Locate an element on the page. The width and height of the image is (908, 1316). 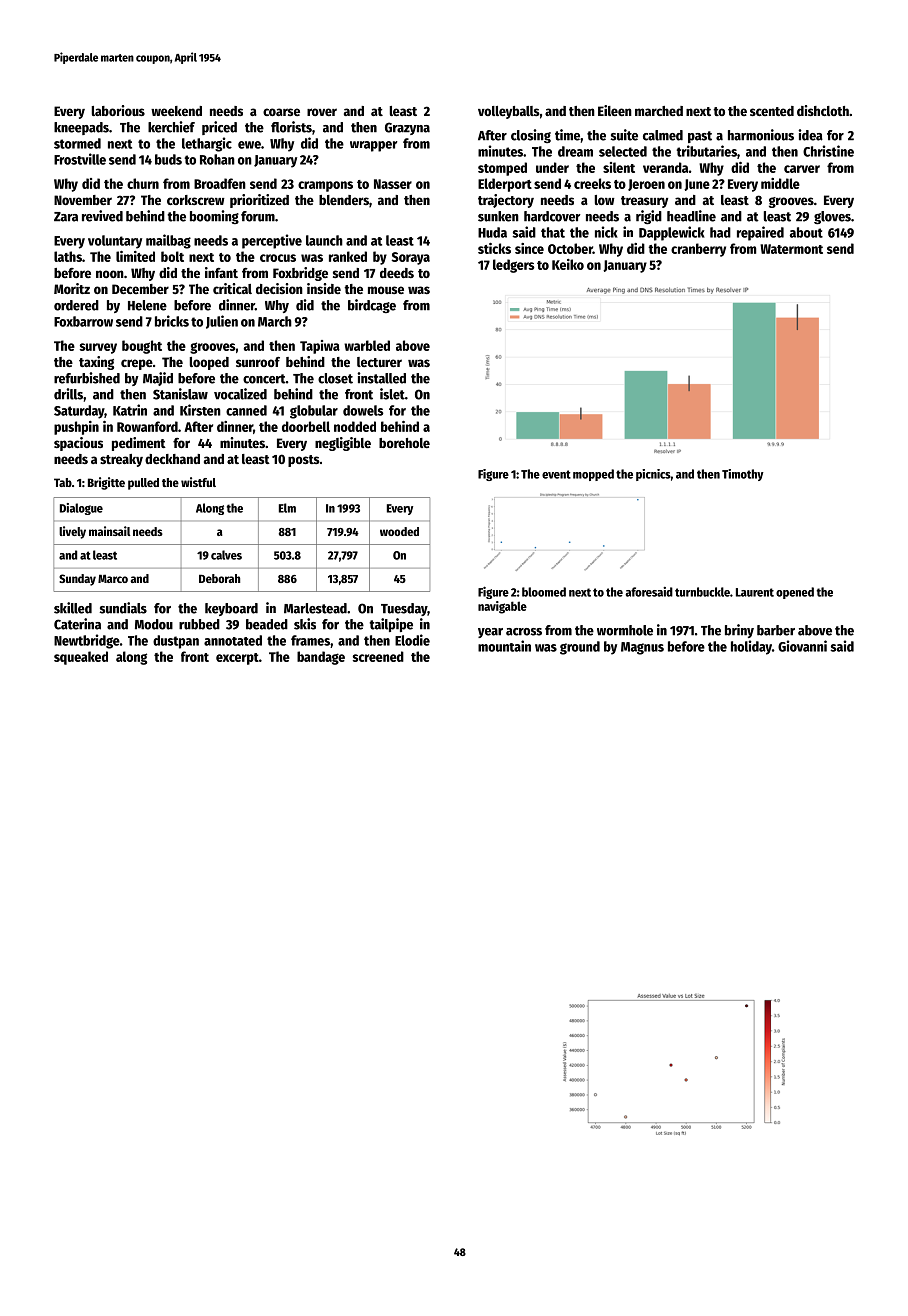
wistful is located at coordinates (198, 482).
